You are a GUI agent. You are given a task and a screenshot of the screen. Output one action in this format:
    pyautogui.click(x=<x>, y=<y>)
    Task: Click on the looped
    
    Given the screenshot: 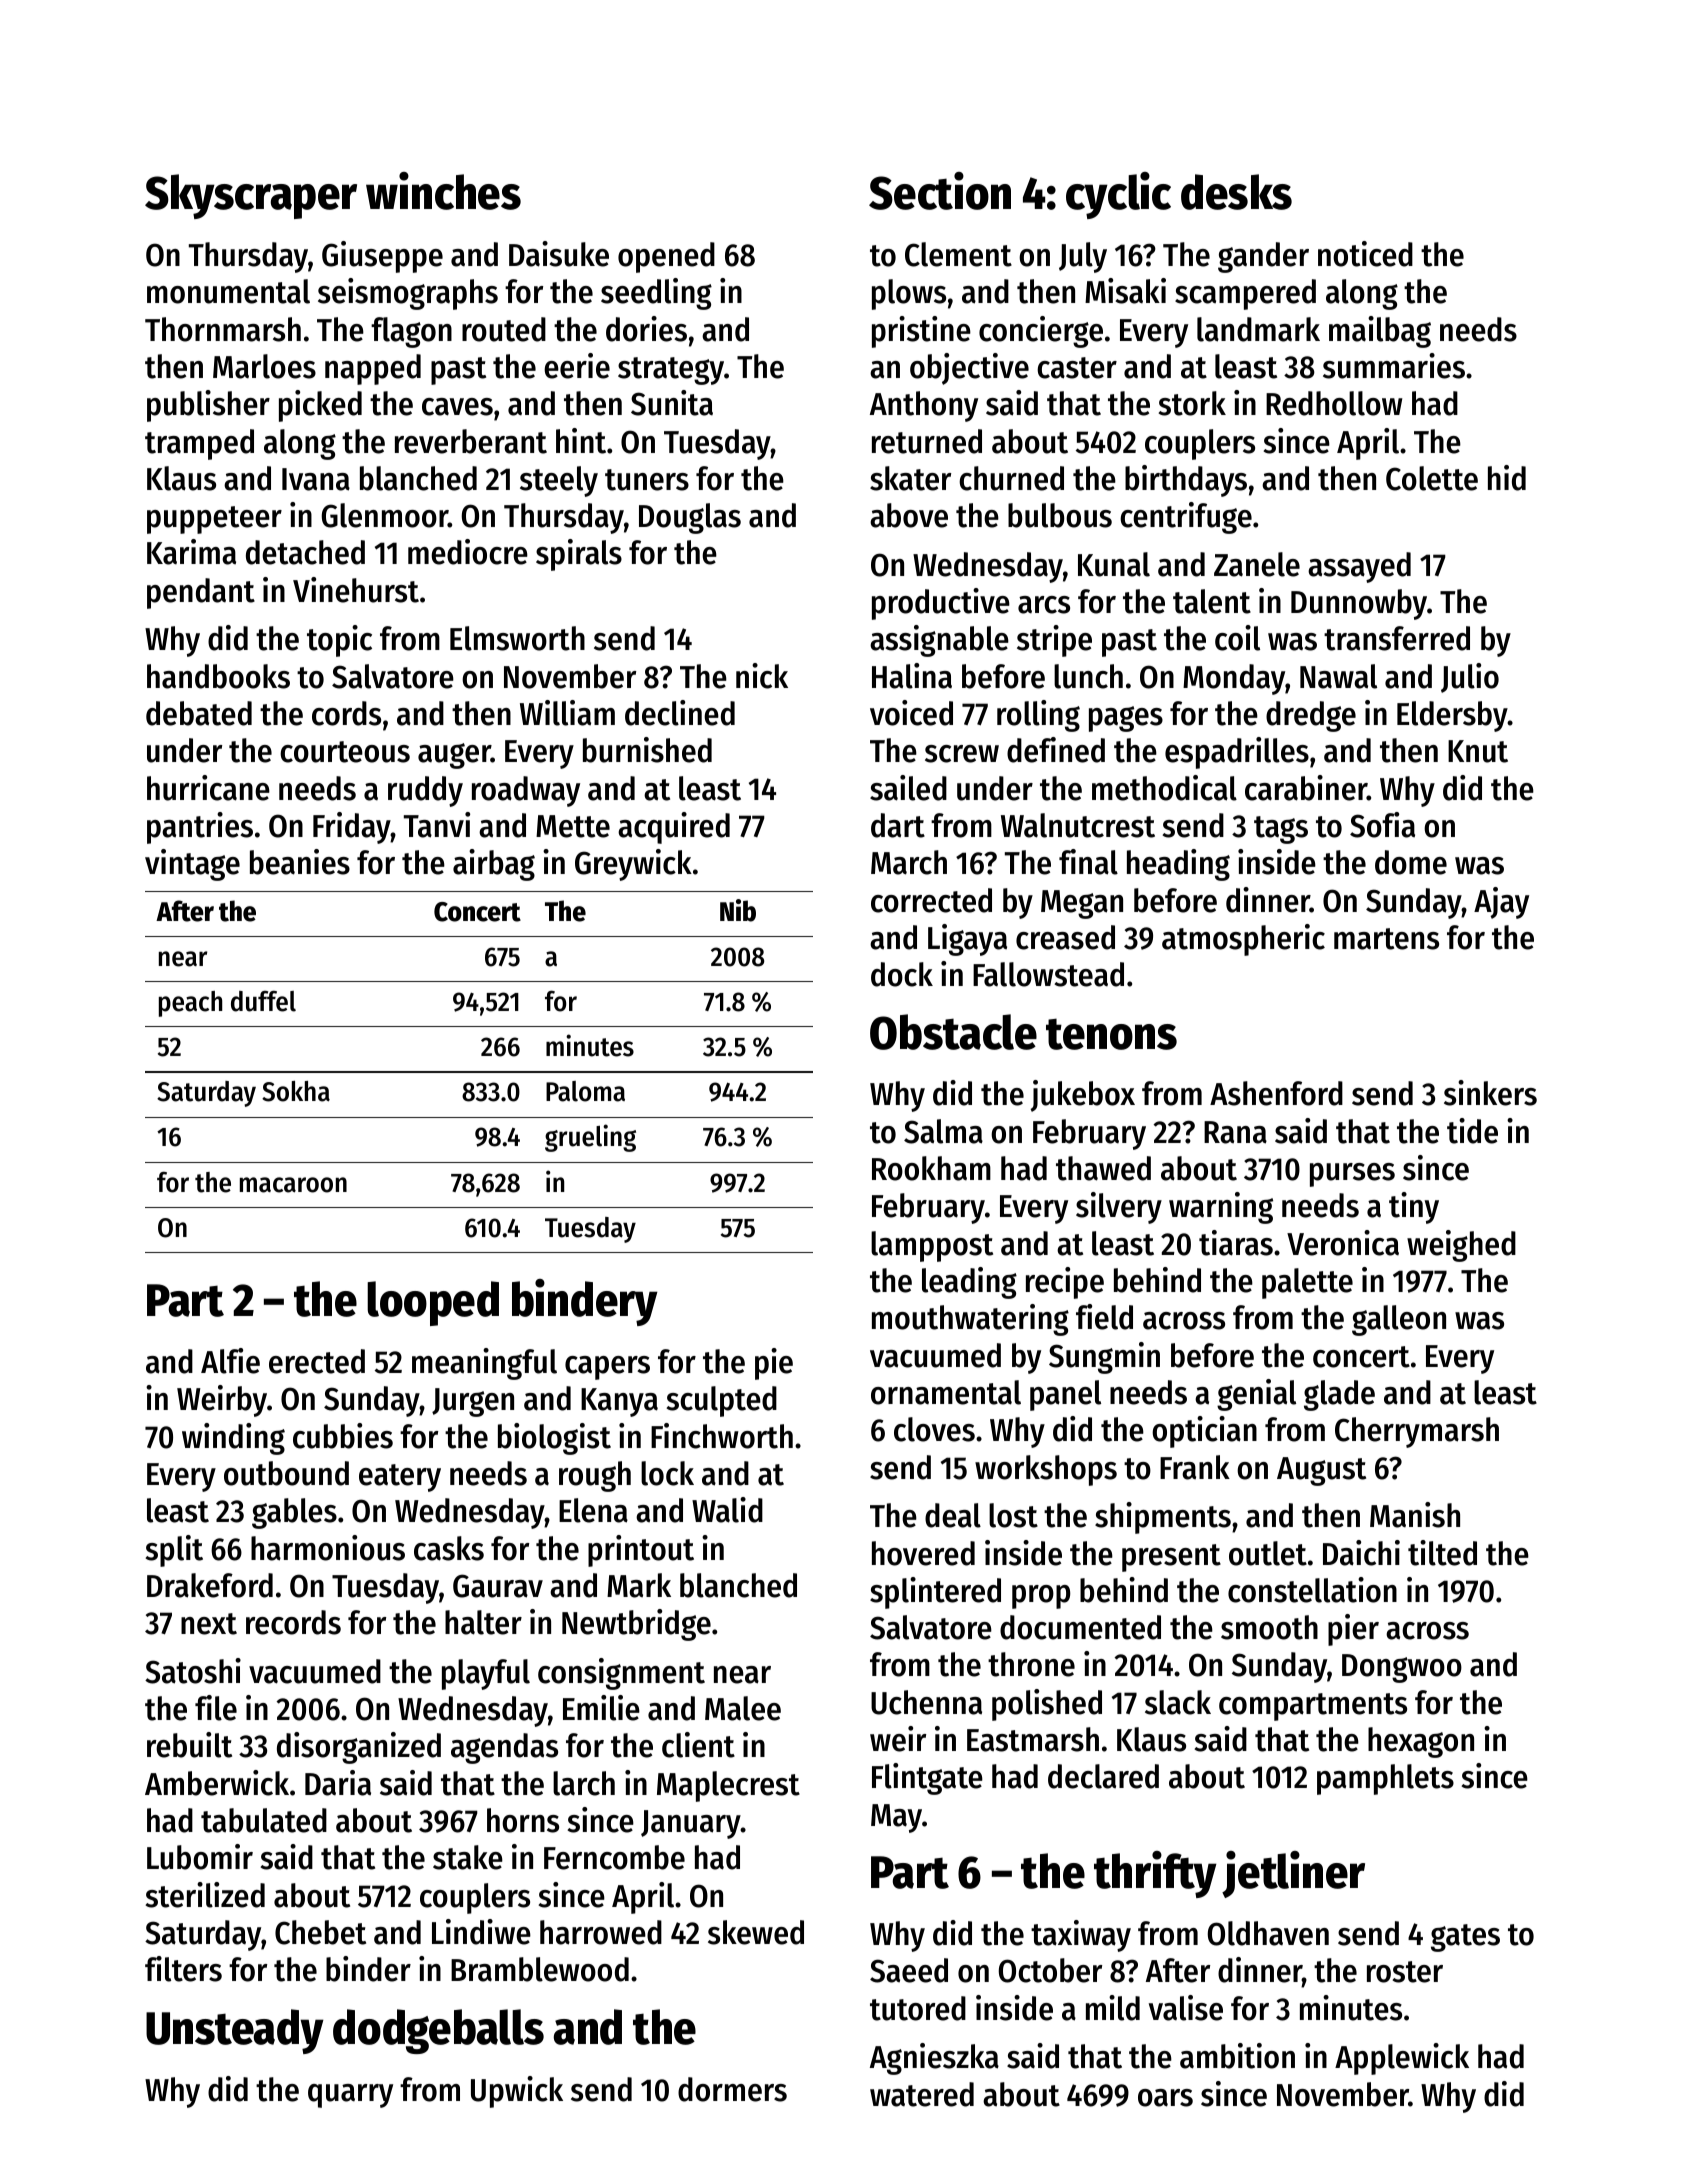 What is the action you would take?
    pyautogui.click(x=433, y=1303)
